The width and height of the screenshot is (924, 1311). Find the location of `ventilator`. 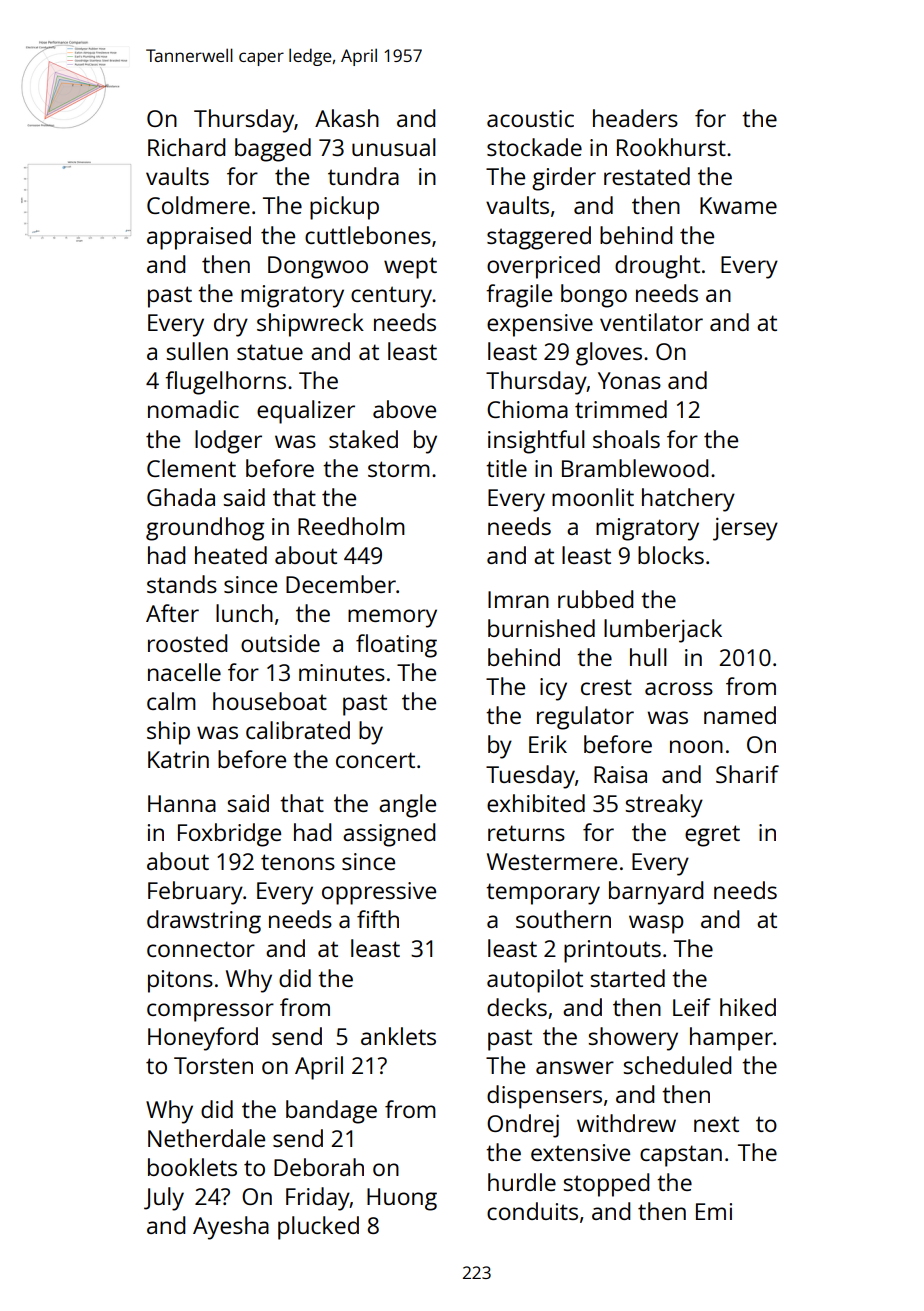

ventilator is located at coordinates (651, 322).
